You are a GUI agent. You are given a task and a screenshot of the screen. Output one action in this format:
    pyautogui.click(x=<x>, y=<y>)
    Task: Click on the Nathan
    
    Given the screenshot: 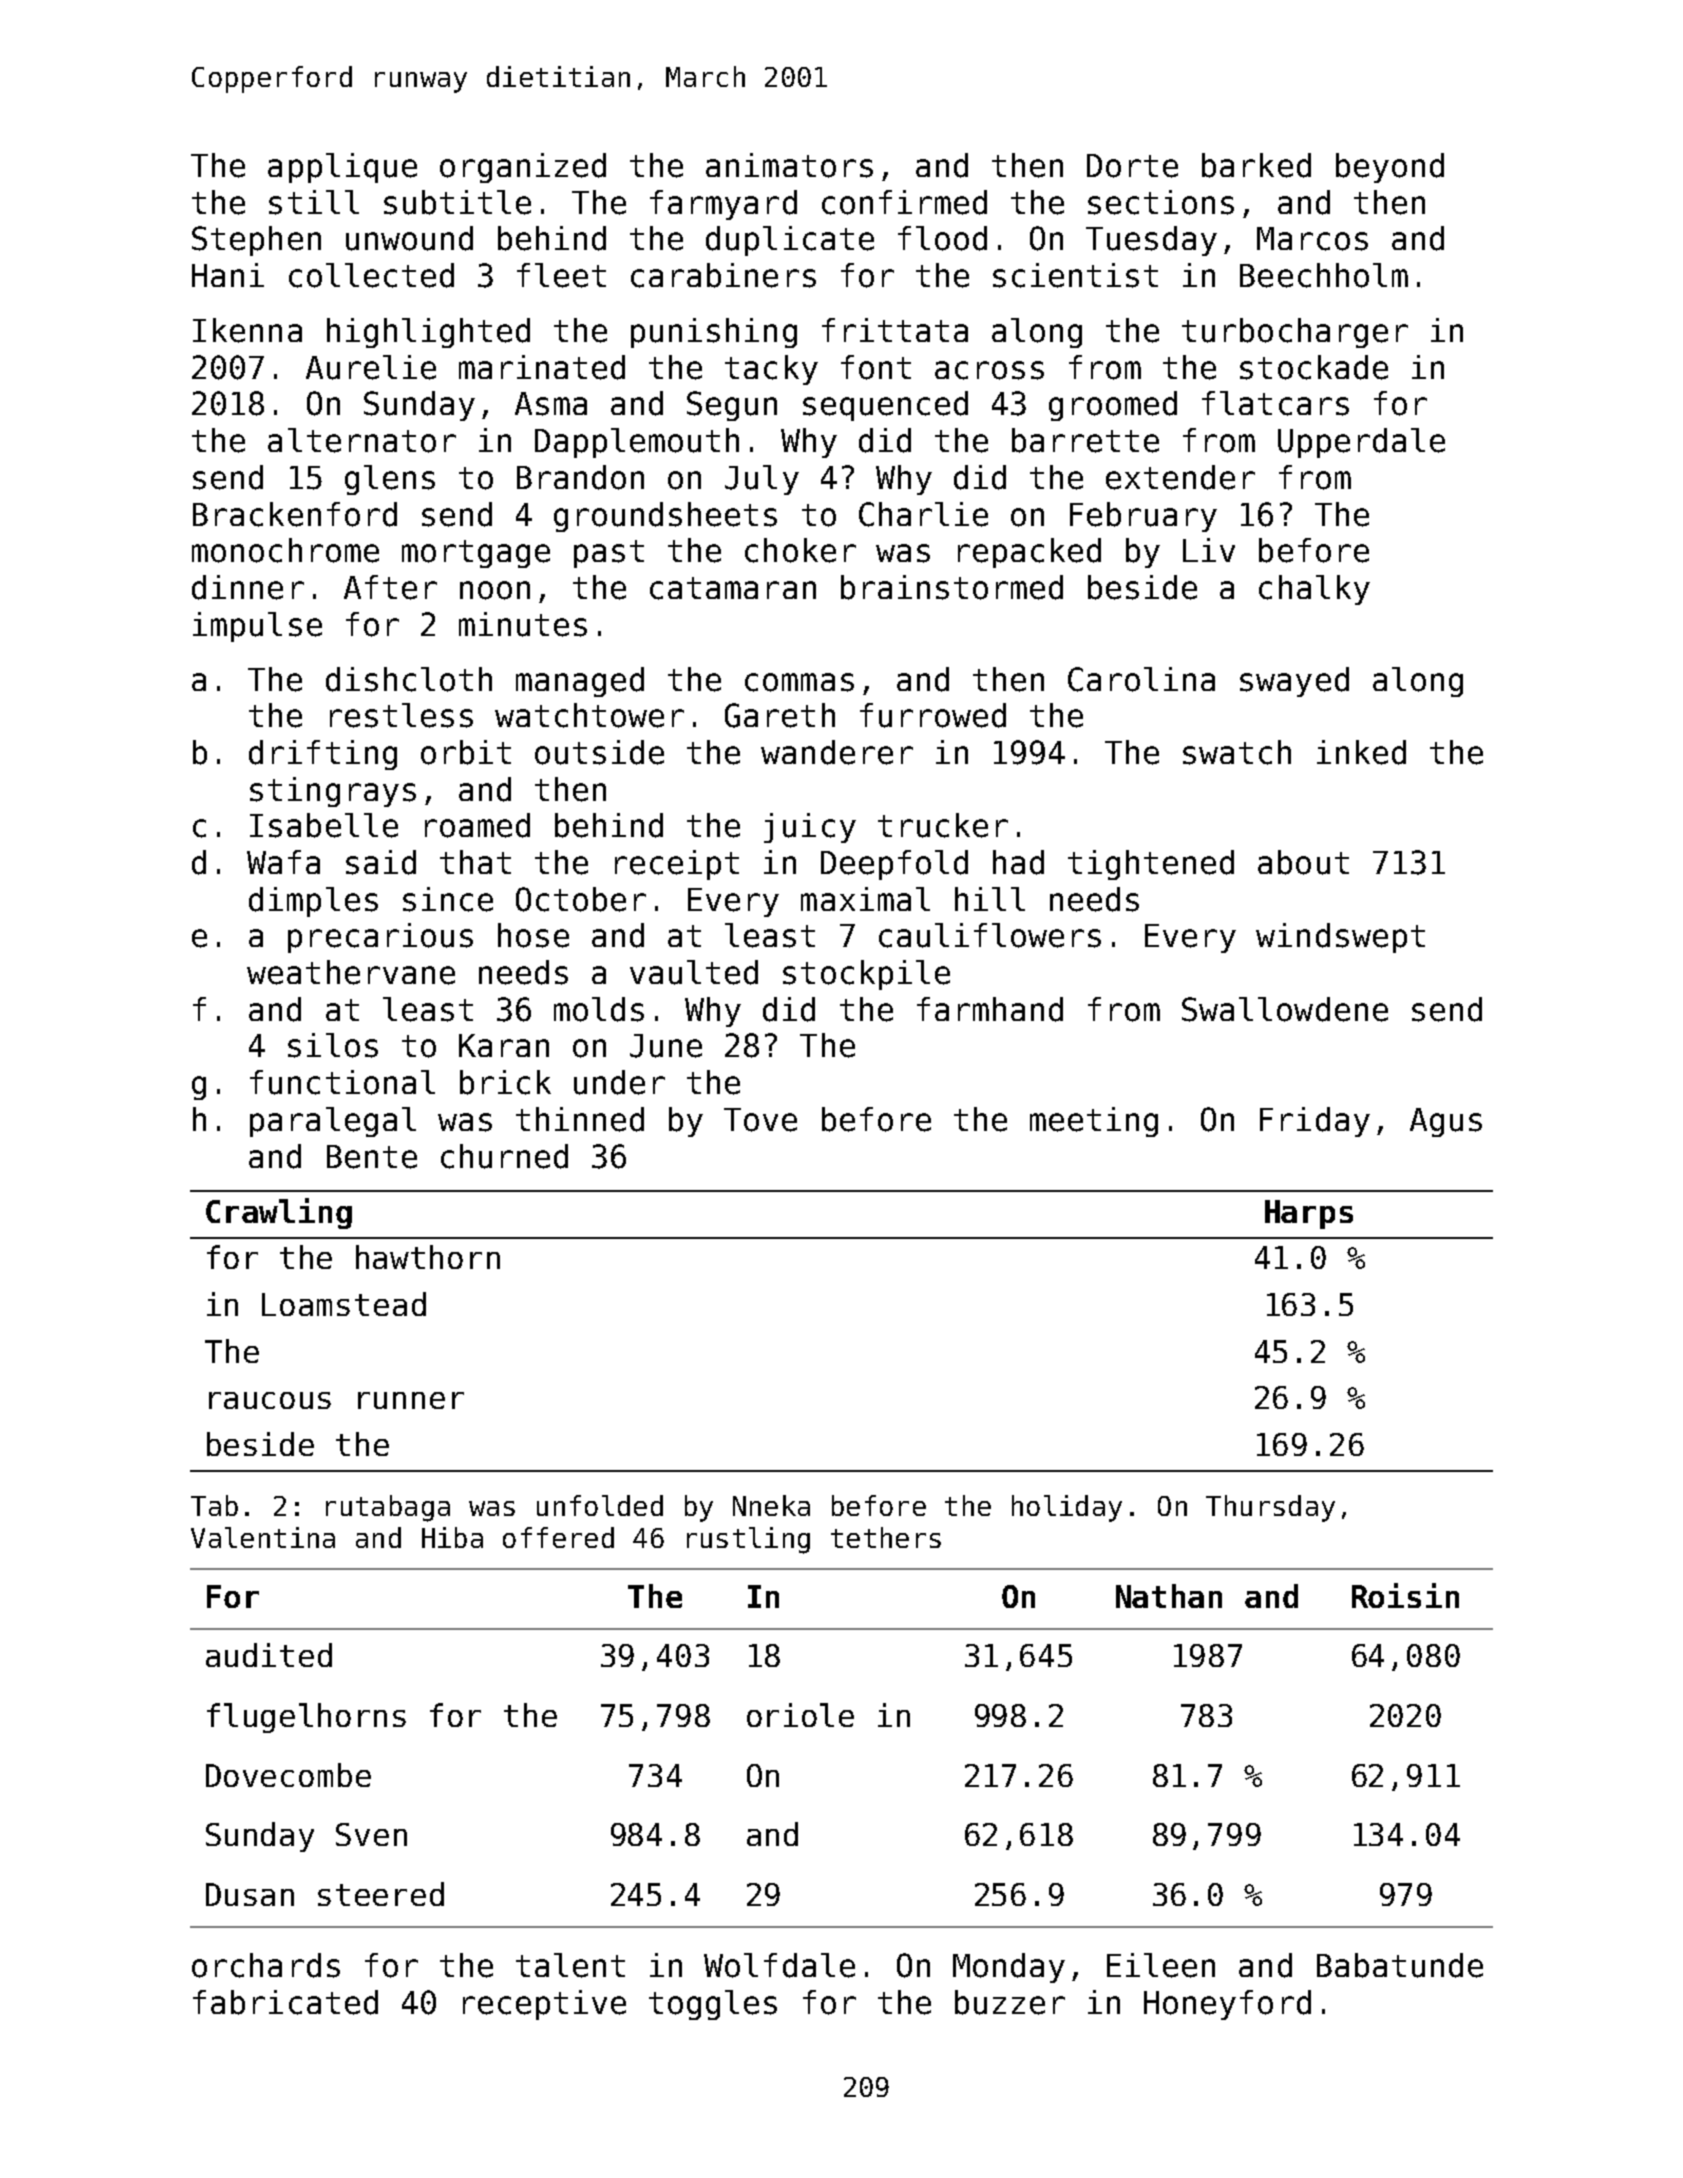 What is the action you would take?
    pyautogui.click(x=1169, y=1596)
